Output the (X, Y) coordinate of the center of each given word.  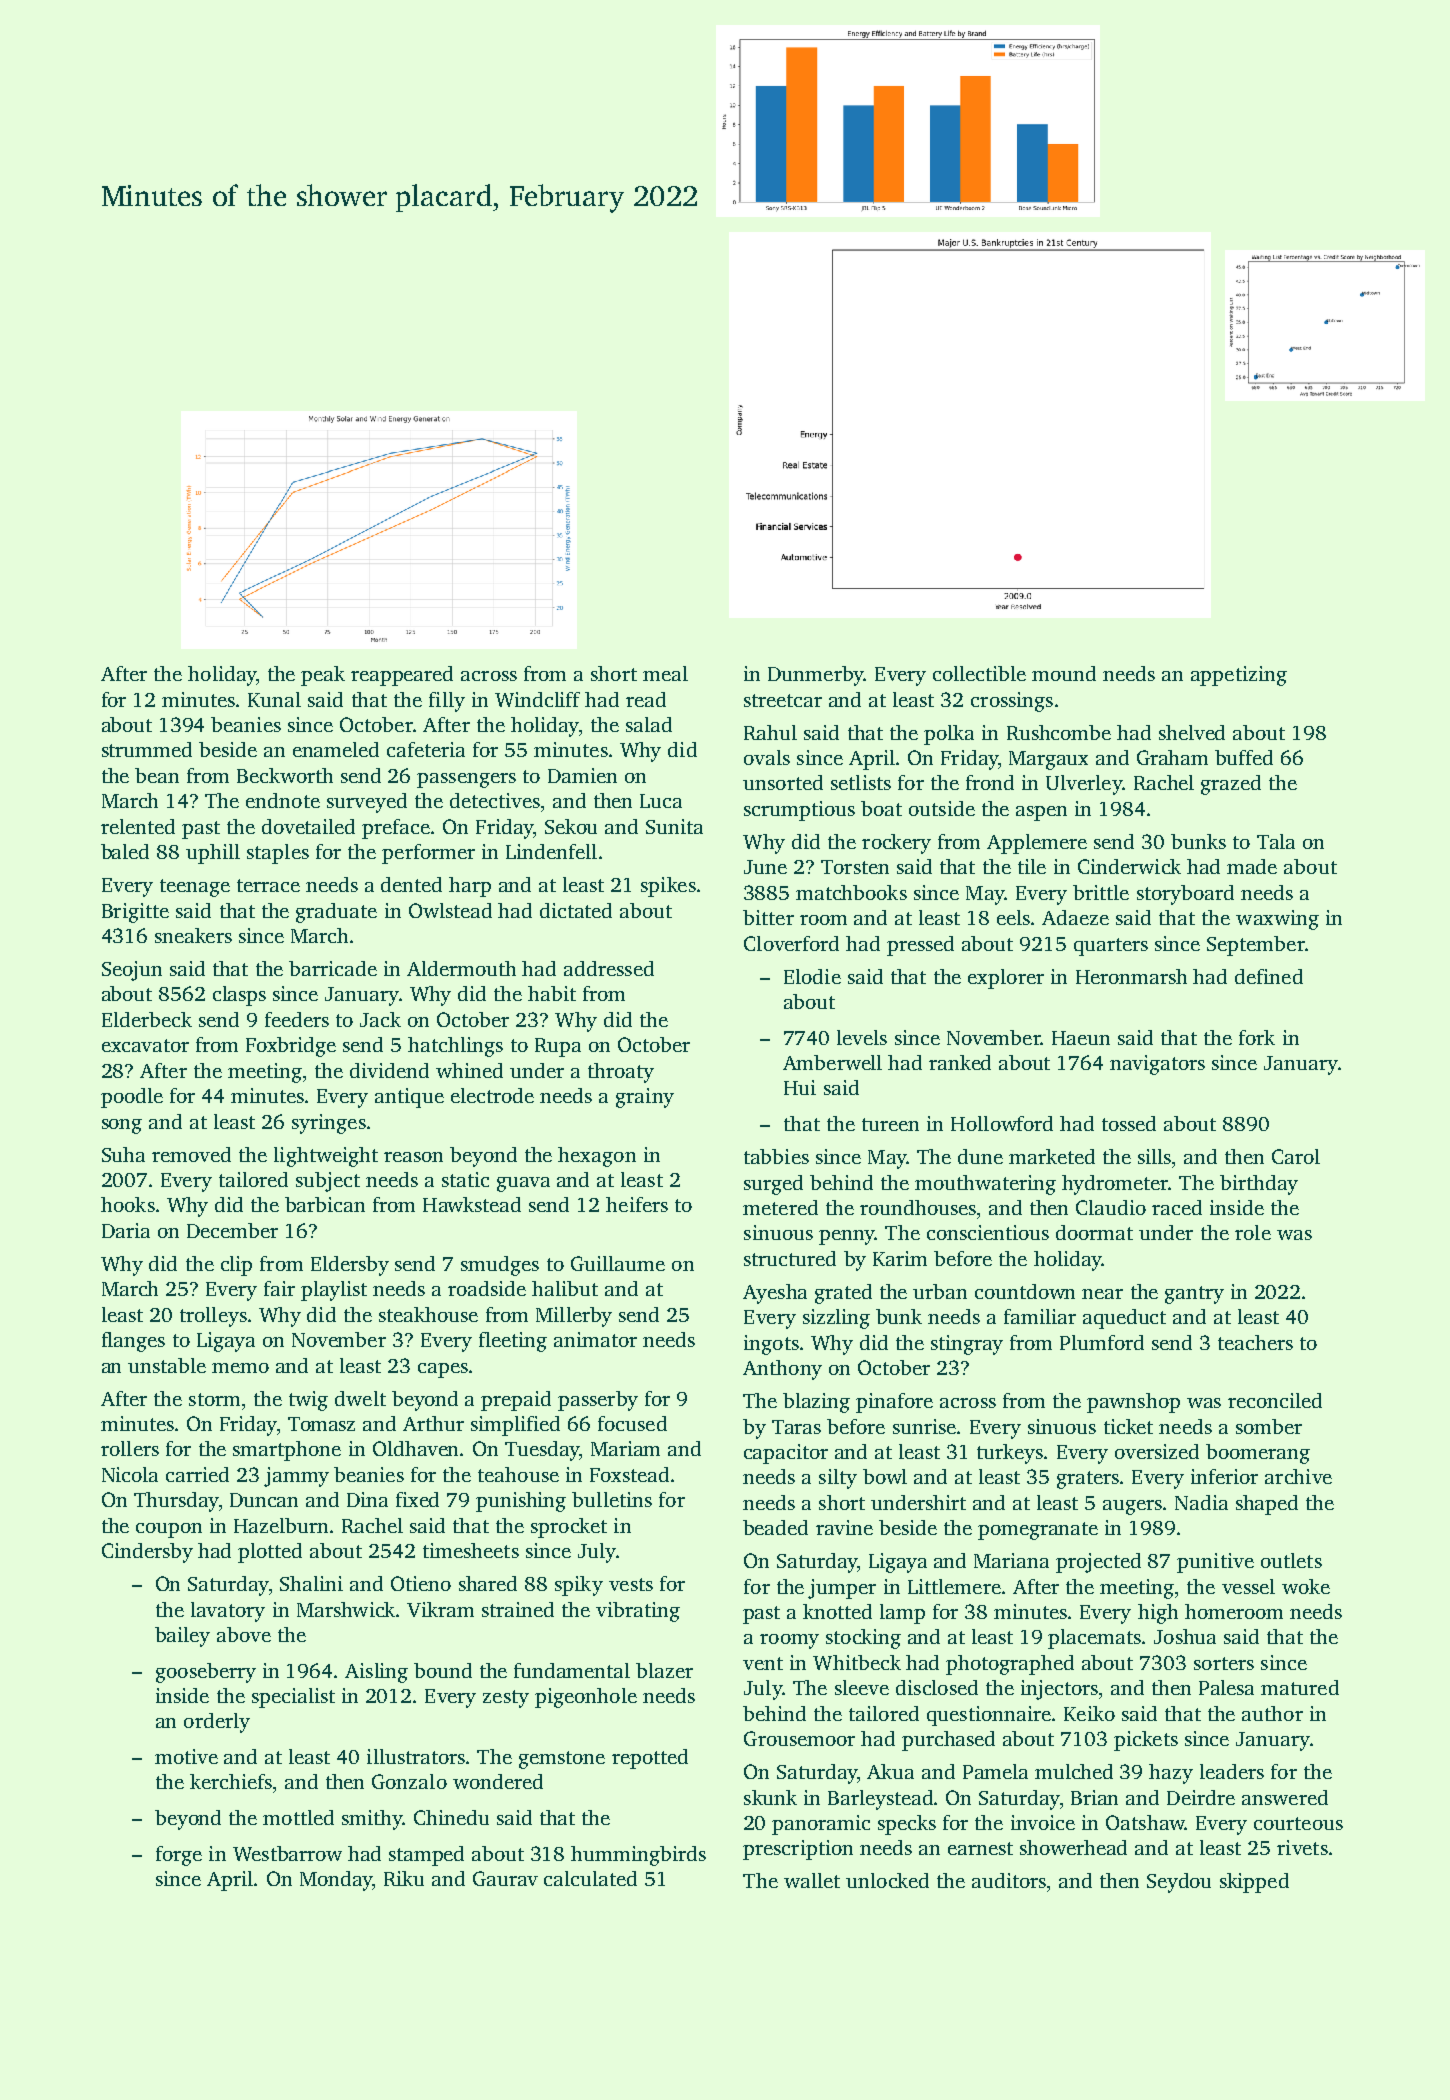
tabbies (776, 1156)
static (465, 1179)
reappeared (402, 676)
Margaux (1048, 760)
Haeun (1081, 1038)
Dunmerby (816, 676)
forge (179, 1856)
